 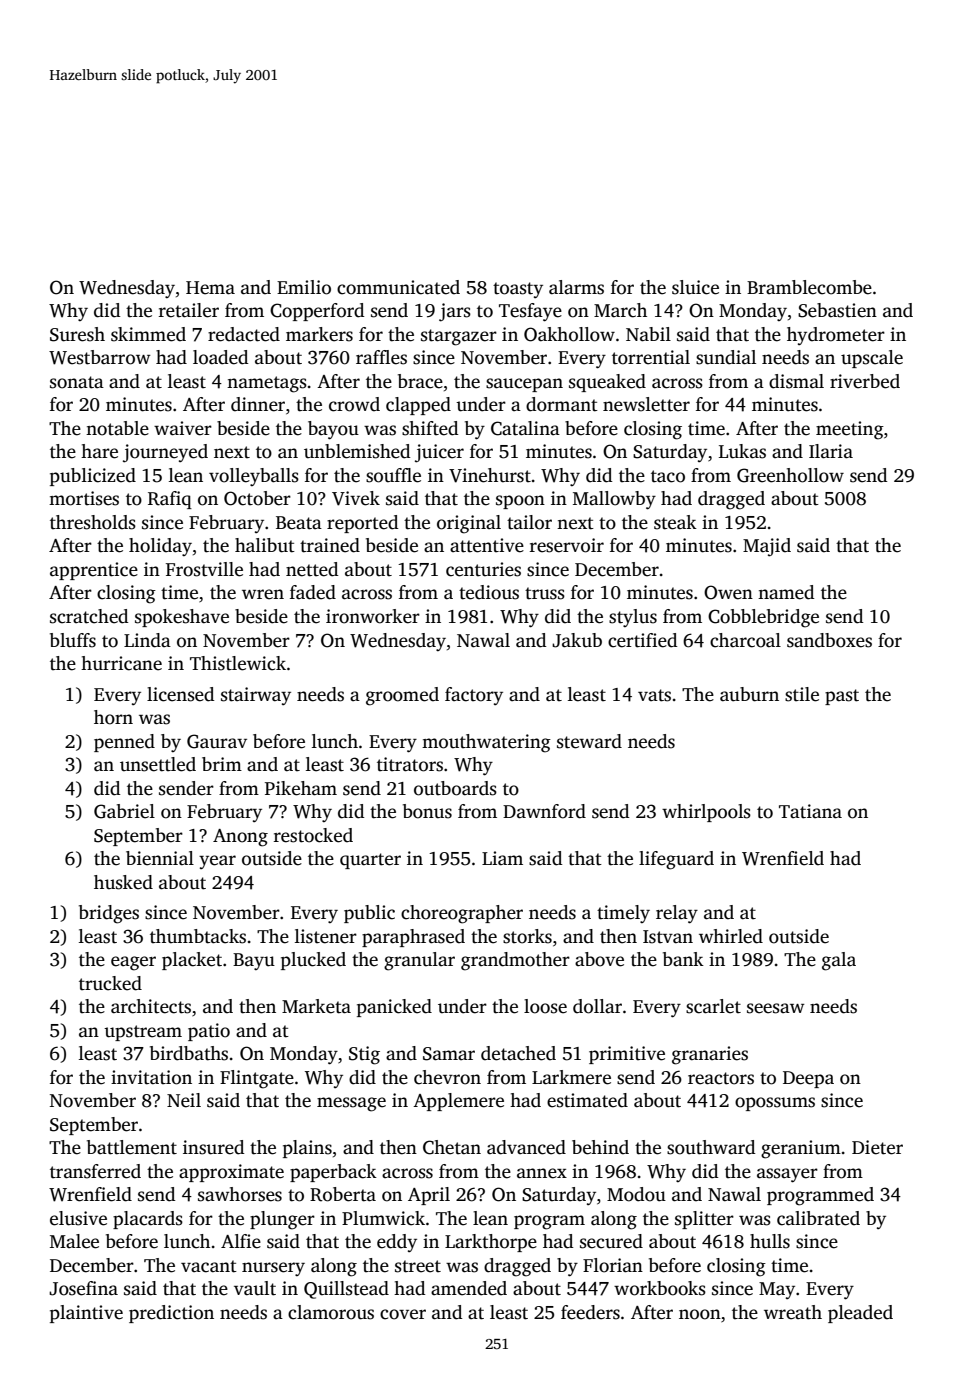 What do you see at coordinates (267, 384) in the image?
I see `nametags` at bounding box center [267, 384].
